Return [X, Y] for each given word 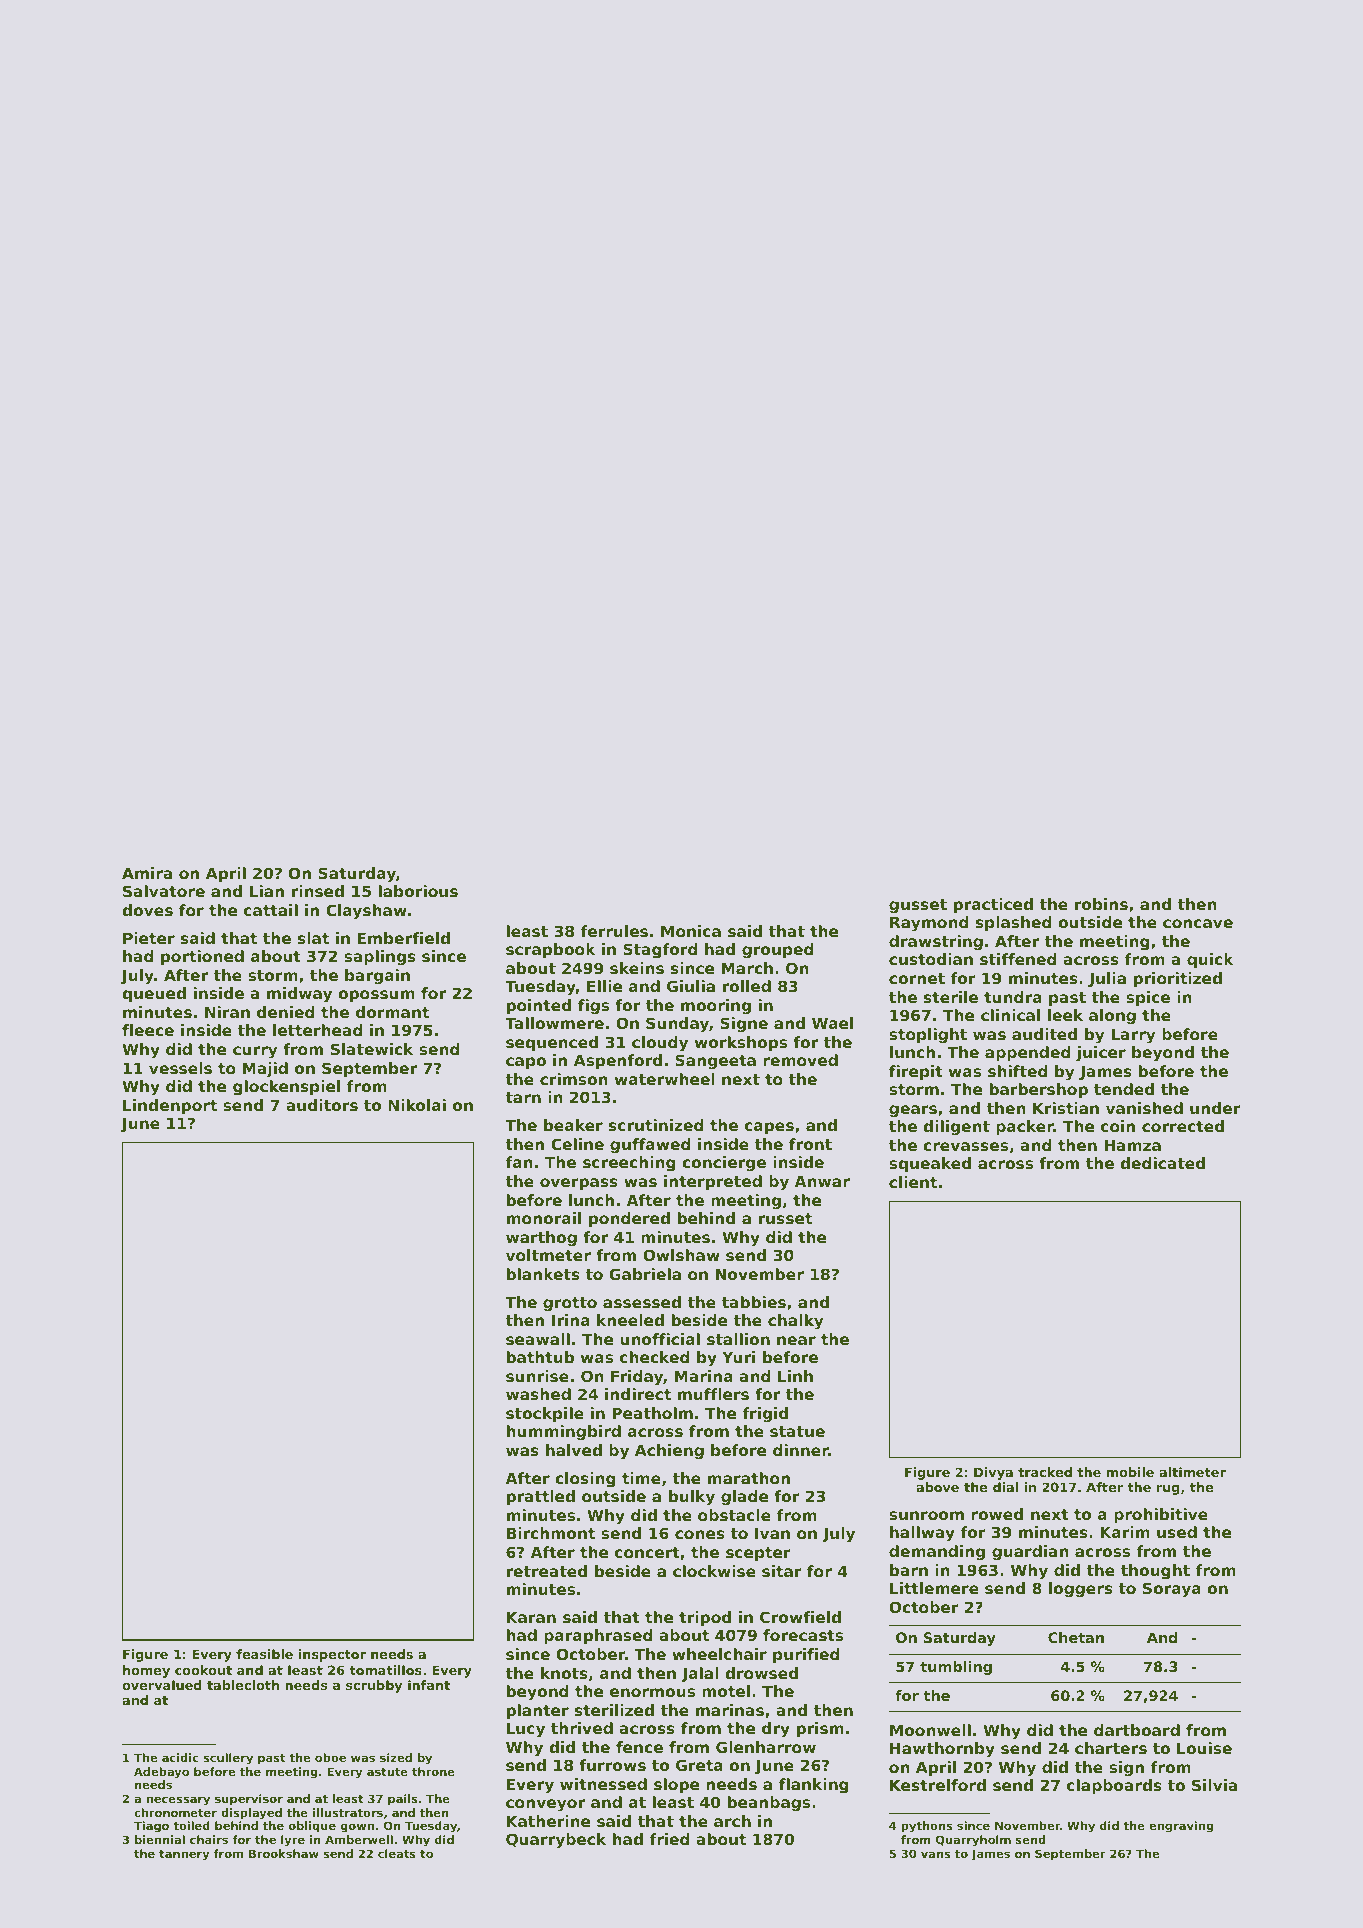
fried [670, 1839]
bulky [692, 1498]
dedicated [1162, 1163]
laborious [418, 891]
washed [538, 1394]
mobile [1130, 1472]
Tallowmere [554, 1023]
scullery [228, 1759]
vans [935, 1854]
